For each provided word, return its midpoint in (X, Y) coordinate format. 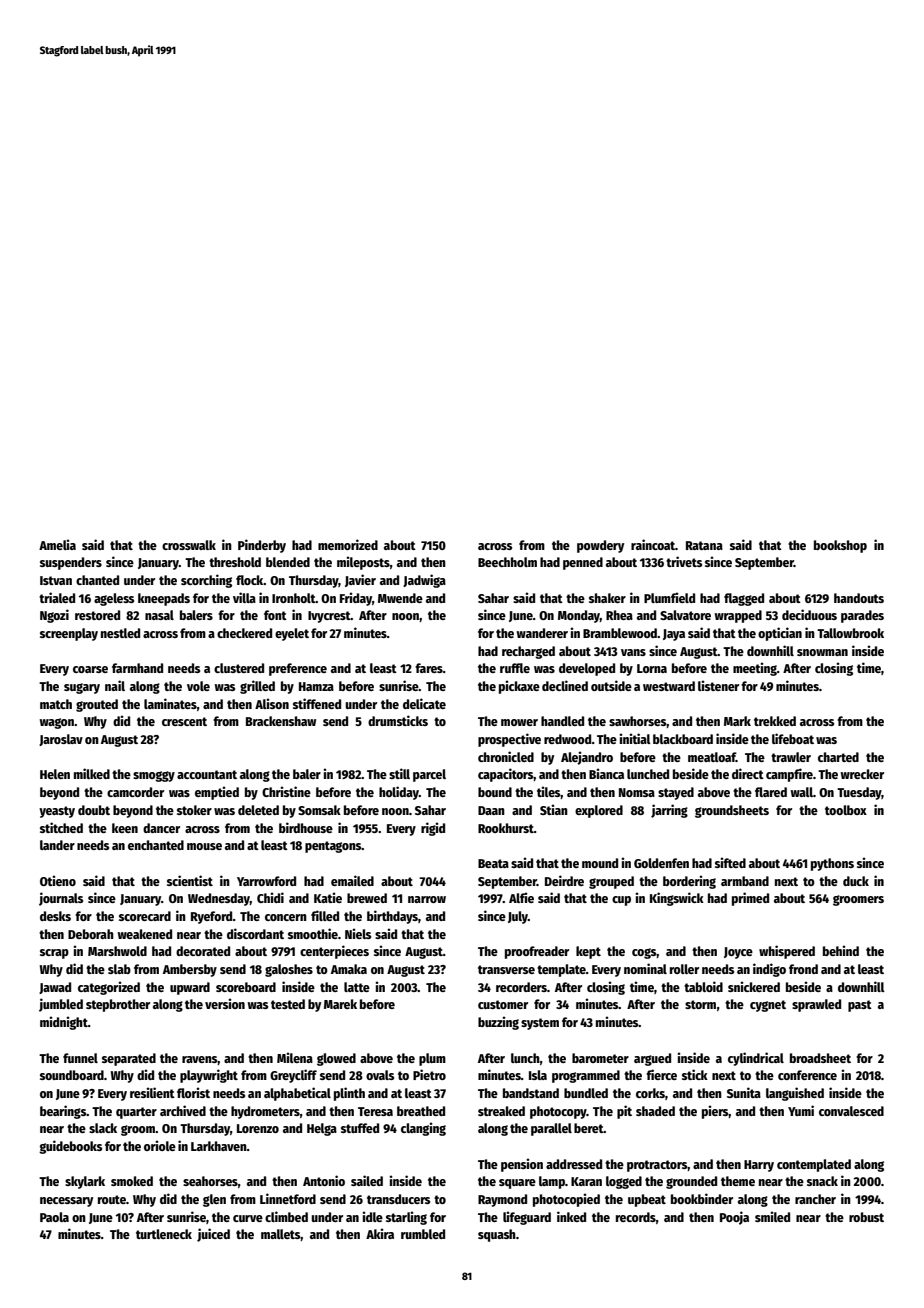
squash (497, 1235)
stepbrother (118, 1005)
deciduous (809, 614)
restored (97, 615)
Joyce (738, 953)
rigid (433, 829)
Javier (360, 580)
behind (841, 950)
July (518, 917)
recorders (521, 987)
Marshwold (117, 951)
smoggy (154, 776)
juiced (213, 1235)
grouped (611, 882)
